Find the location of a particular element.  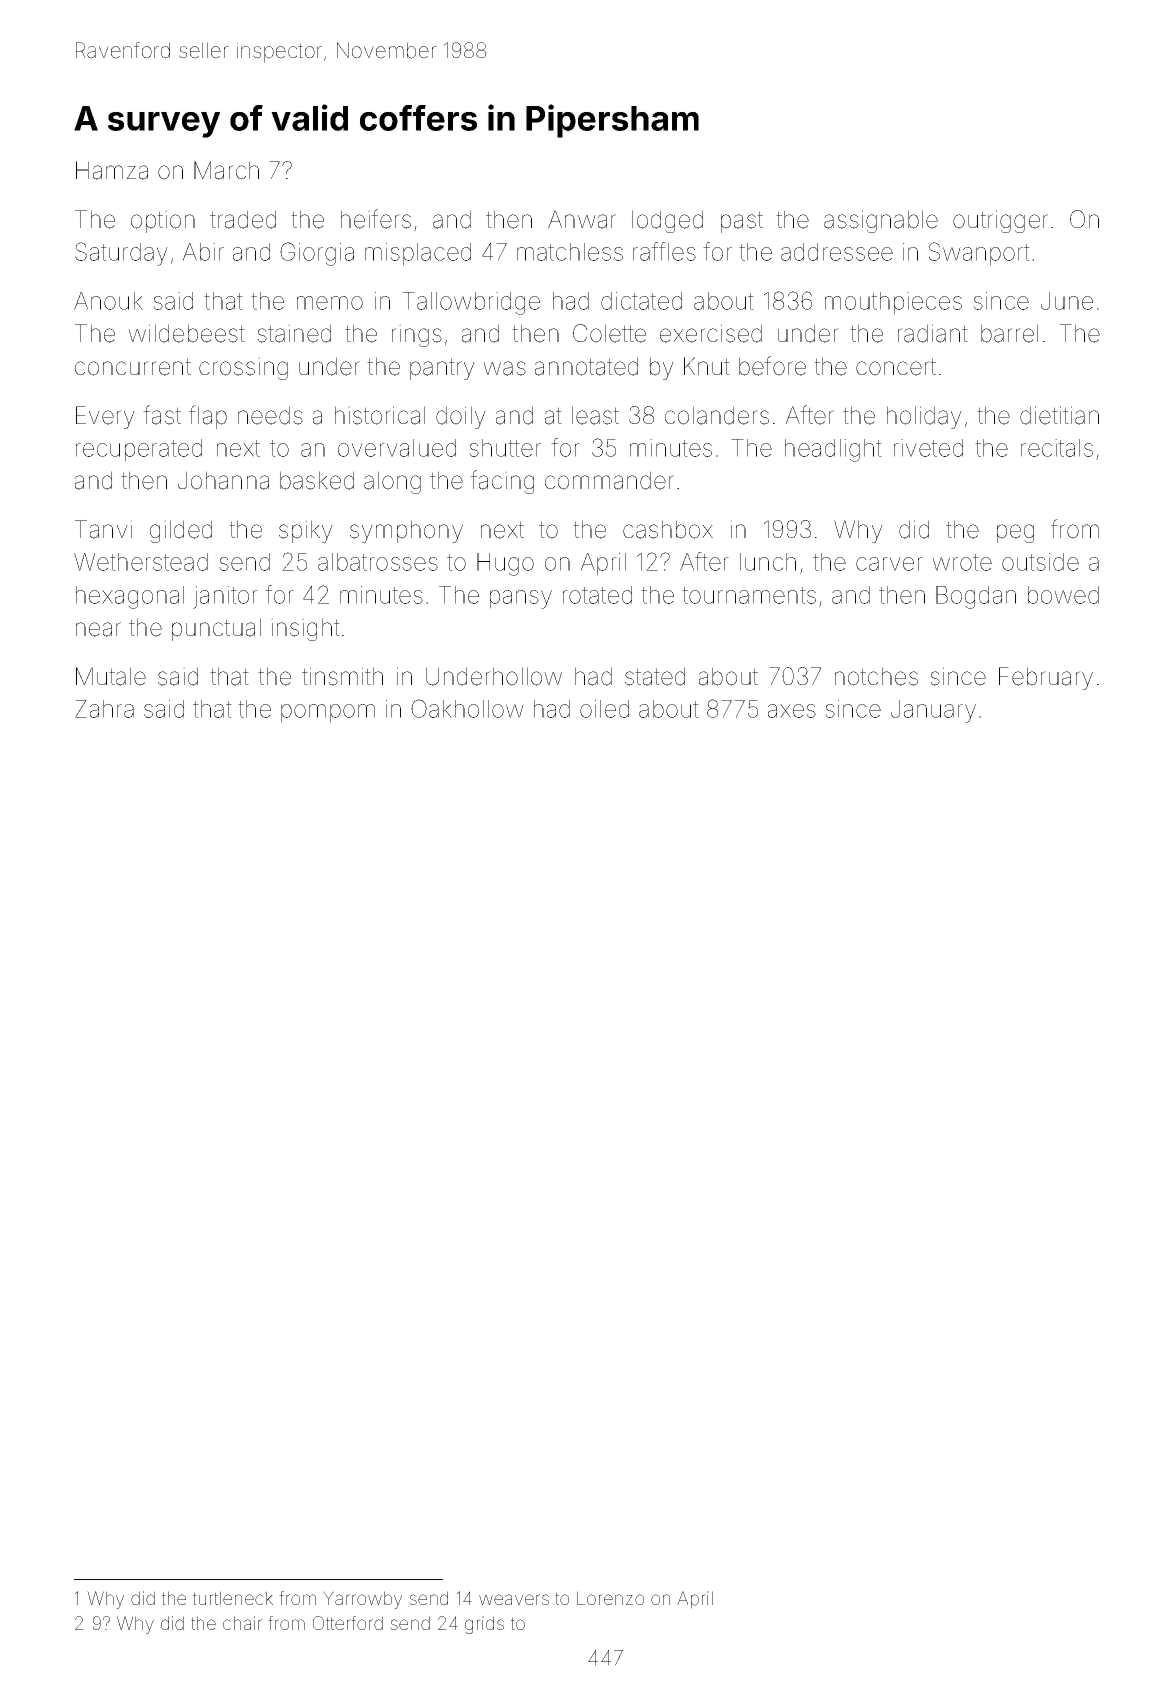

Oakhollow is located at coordinates (467, 708).
